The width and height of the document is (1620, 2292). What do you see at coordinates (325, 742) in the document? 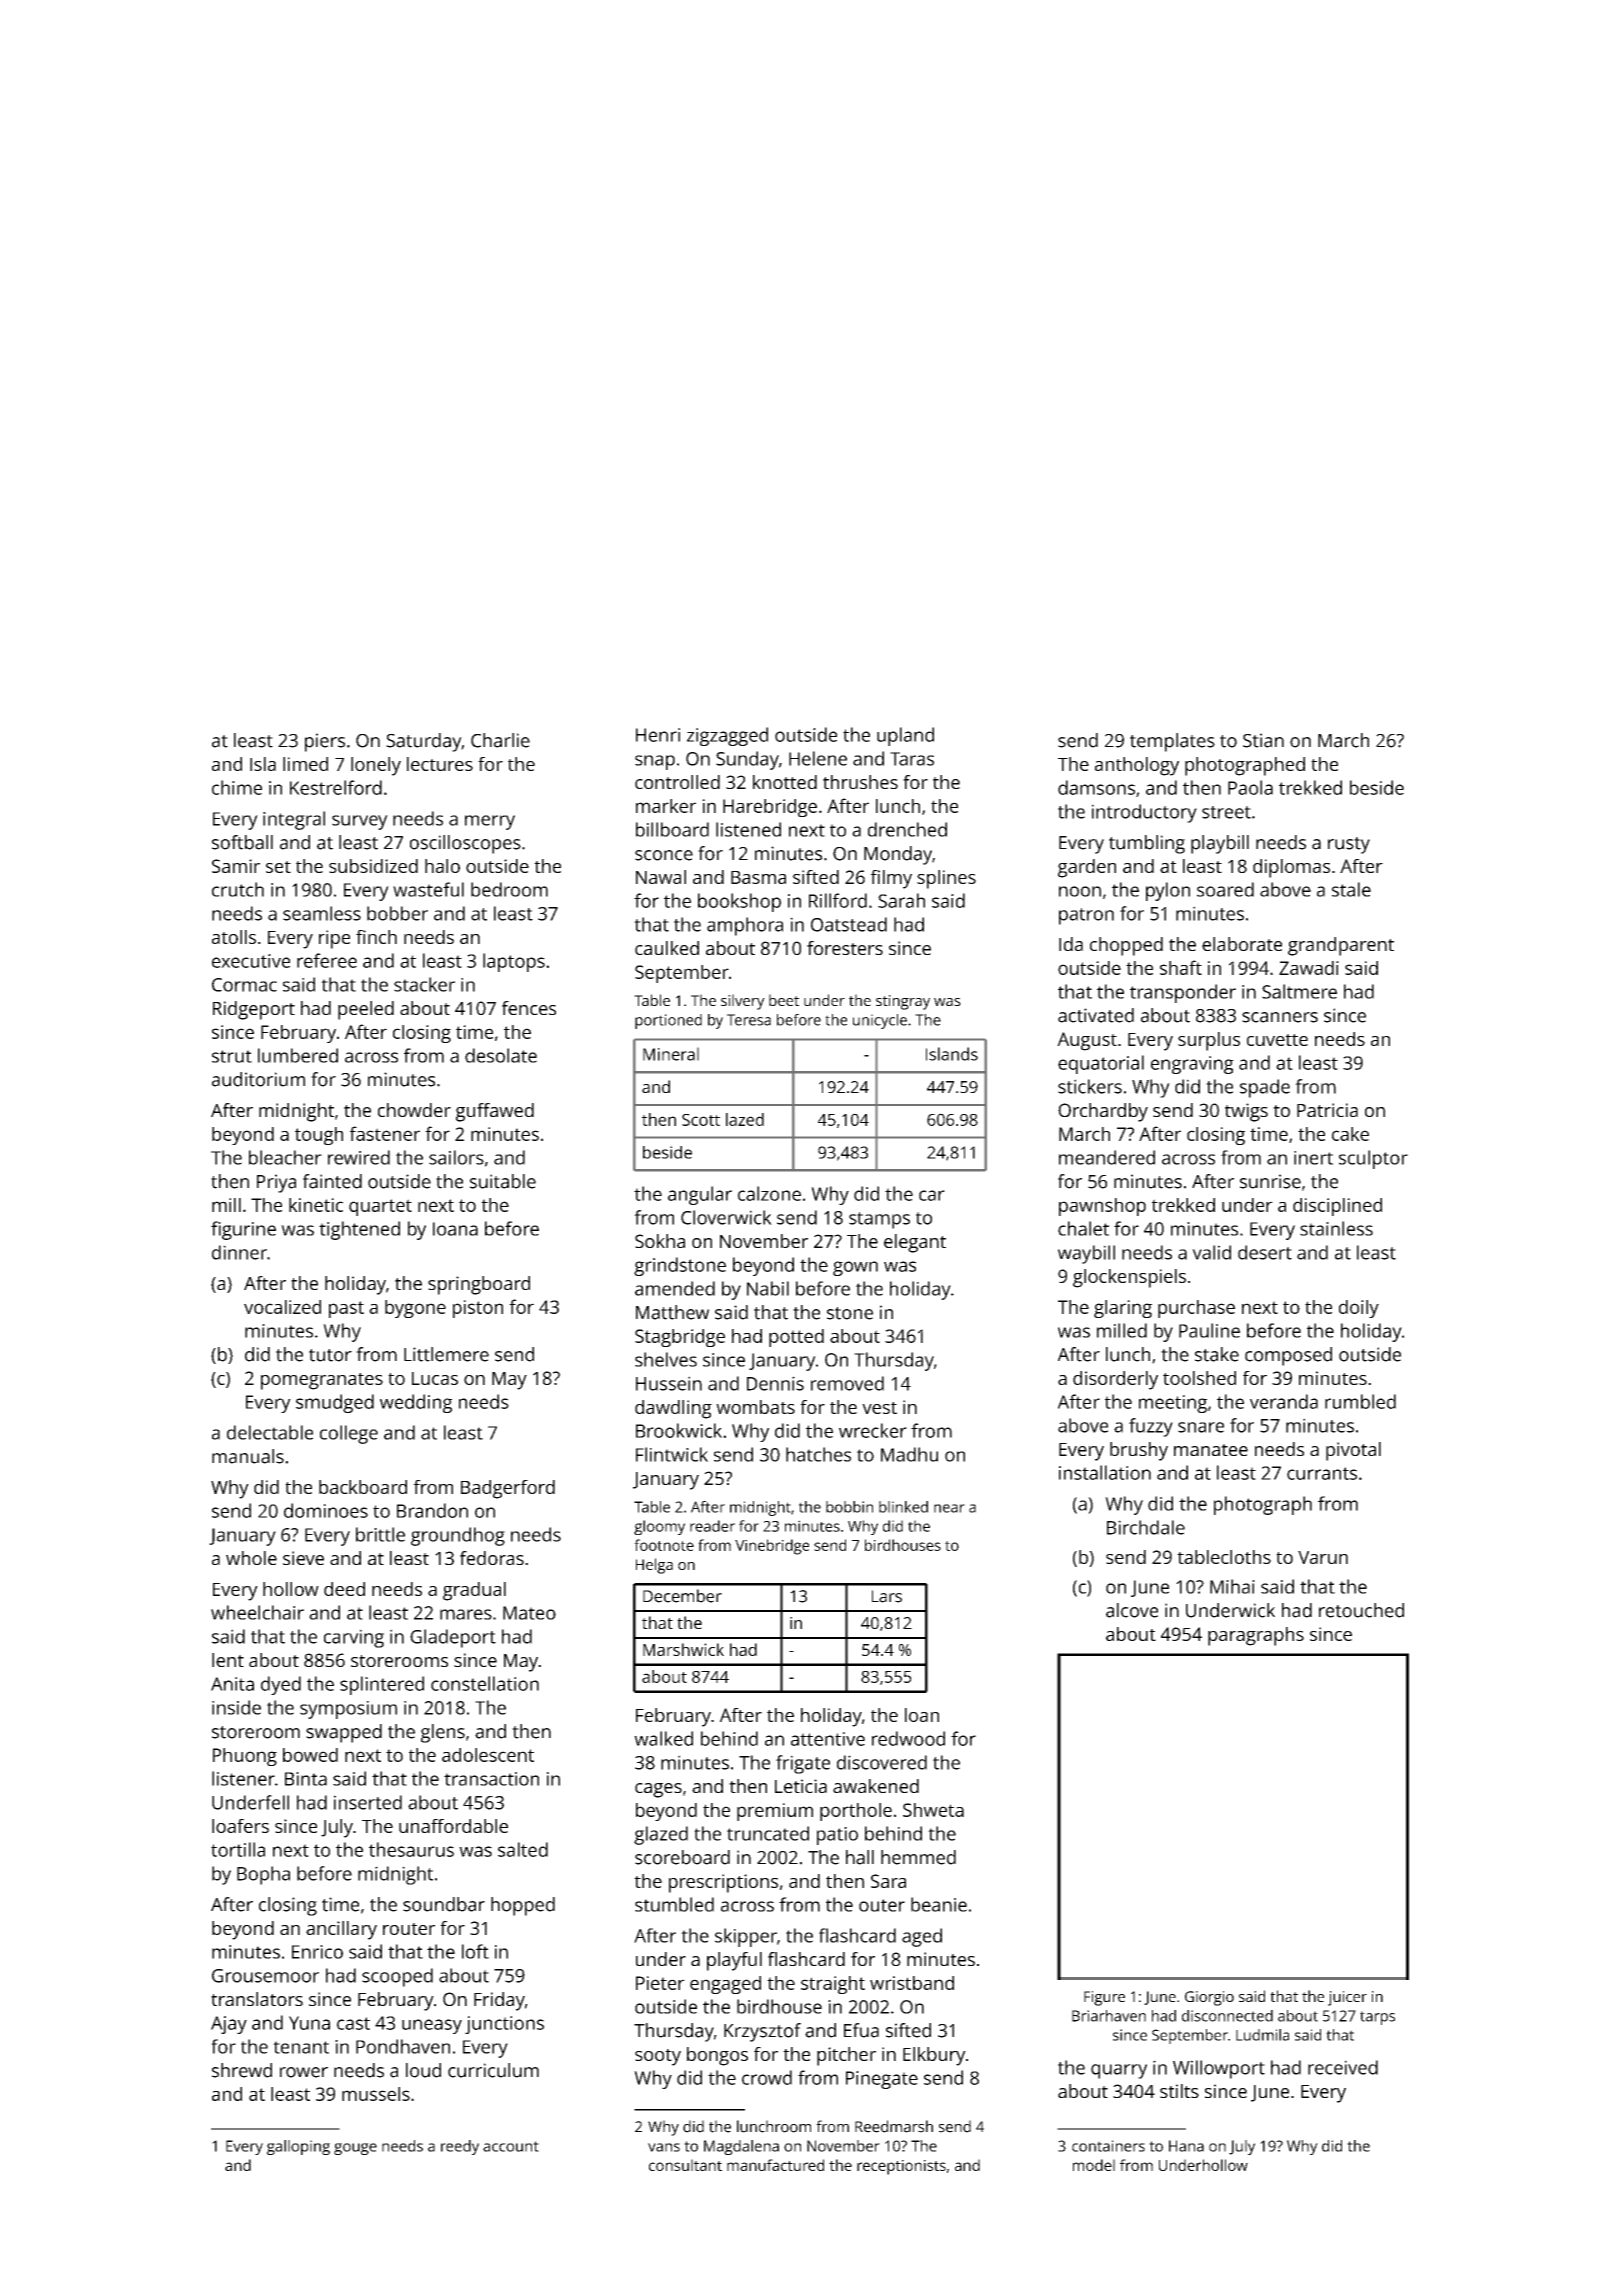
I see `piers` at bounding box center [325, 742].
